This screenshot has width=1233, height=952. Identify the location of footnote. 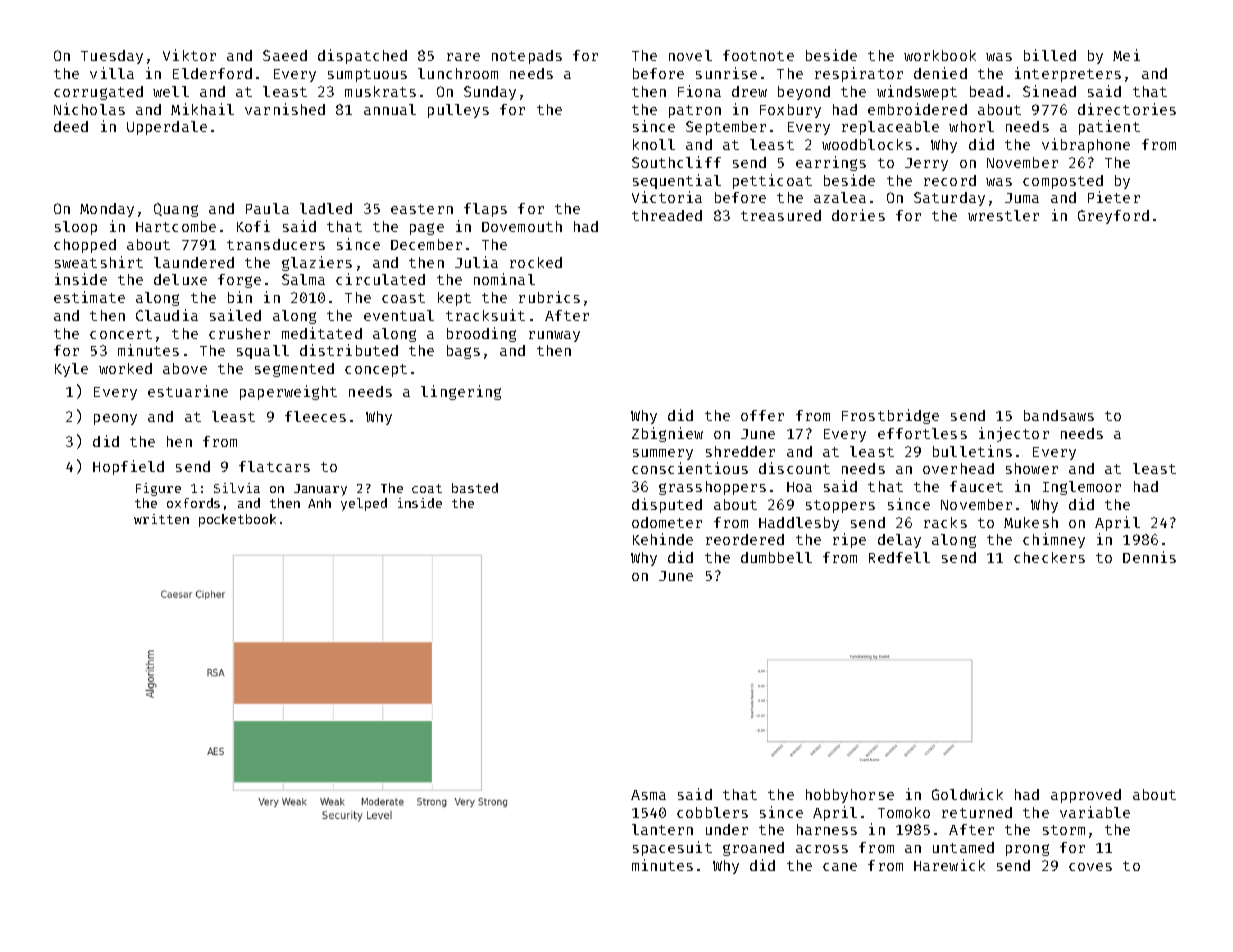
(758, 55).
